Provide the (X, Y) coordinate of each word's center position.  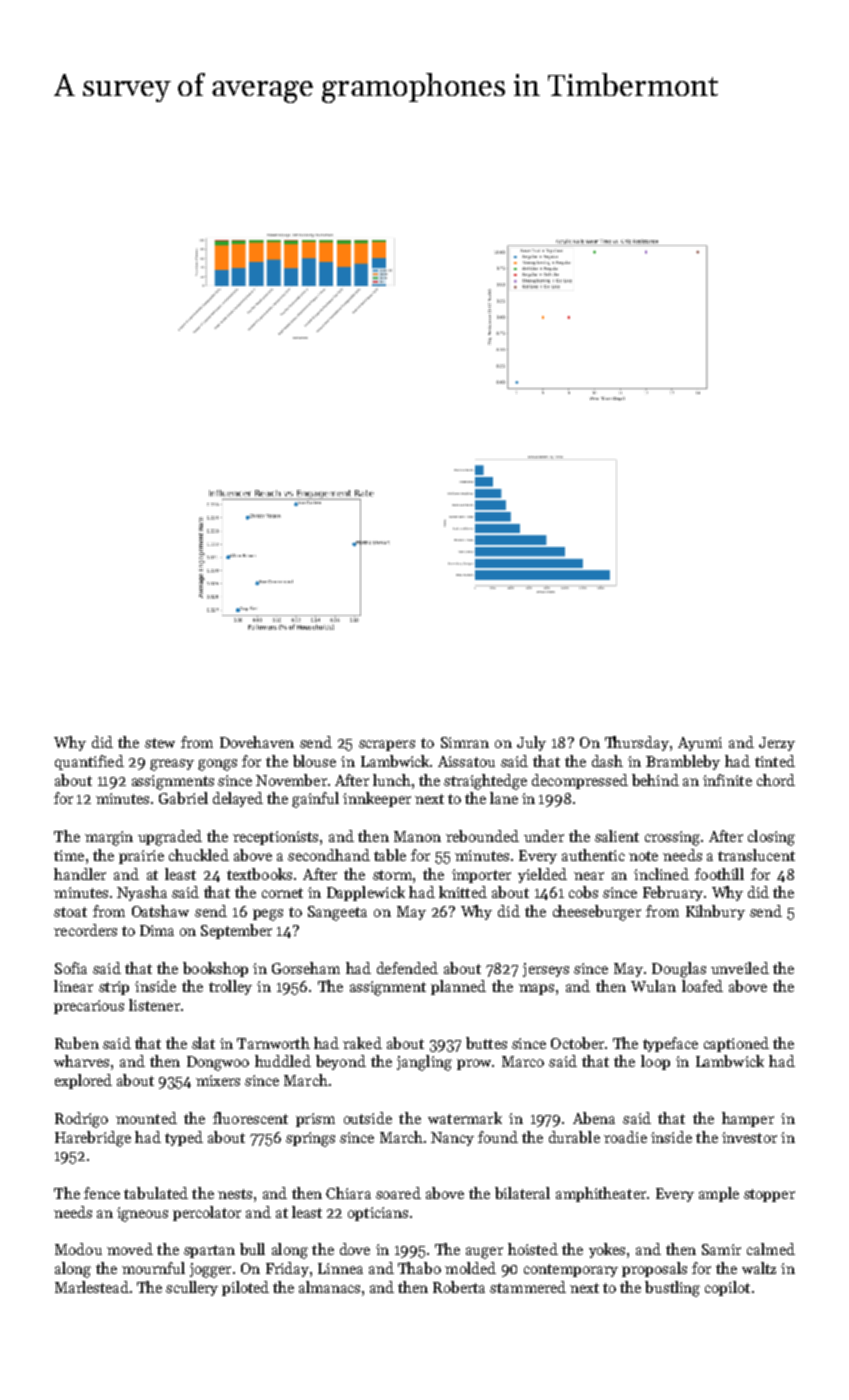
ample (719, 1194)
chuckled (199, 855)
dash (607, 761)
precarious (89, 1007)
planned (458, 987)
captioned (736, 1044)
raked (362, 1043)
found (498, 1137)
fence (102, 1193)
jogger (210, 1270)
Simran (465, 742)
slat (203, 1043)
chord (776, 780)
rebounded (482, 836)
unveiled (740, 968)
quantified (89, 762)
